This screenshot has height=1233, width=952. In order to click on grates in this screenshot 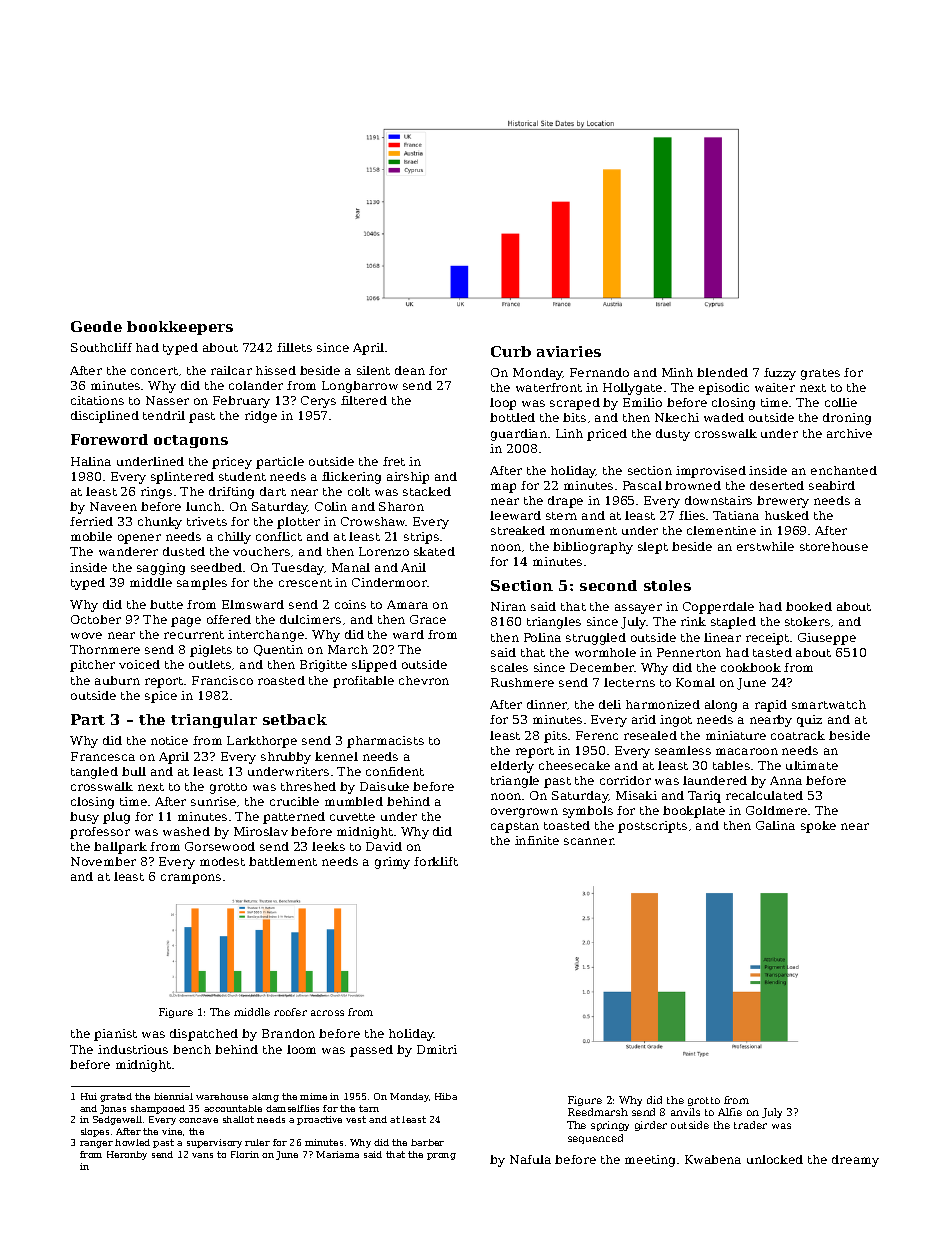, I will do `click(820, 374)`.
